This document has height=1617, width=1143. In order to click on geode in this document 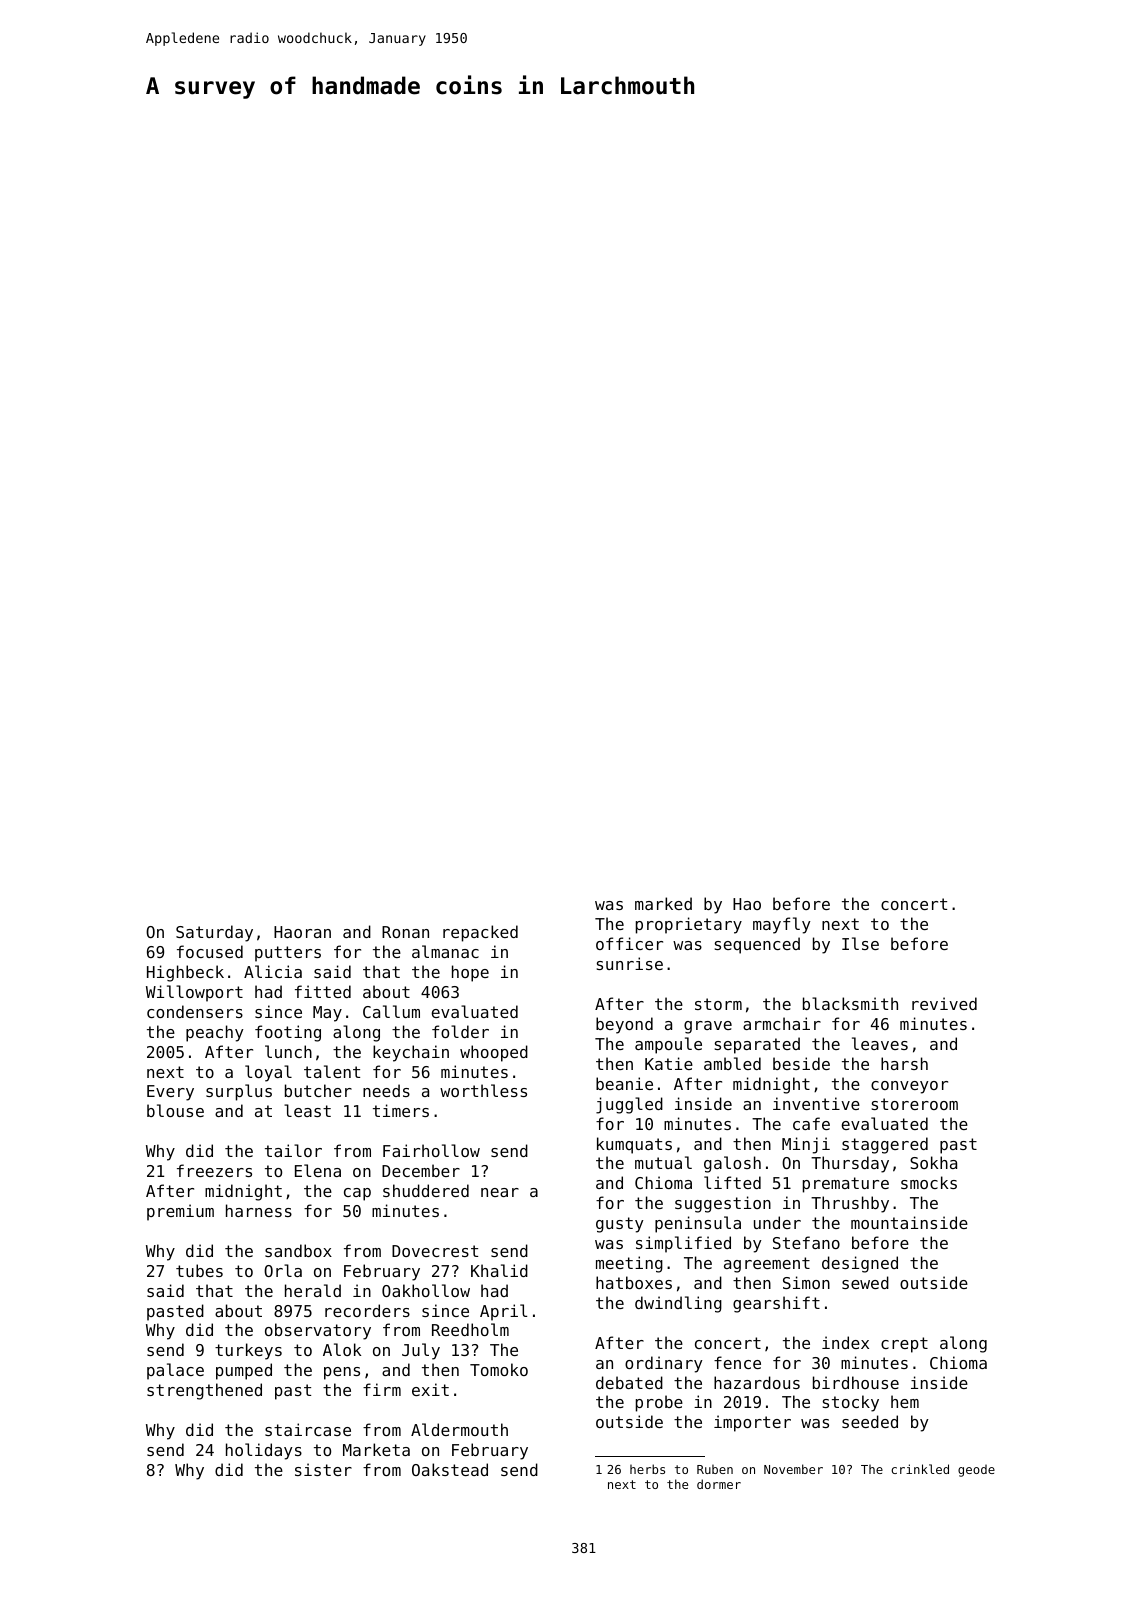, I will do `click(976, 1471)`.
